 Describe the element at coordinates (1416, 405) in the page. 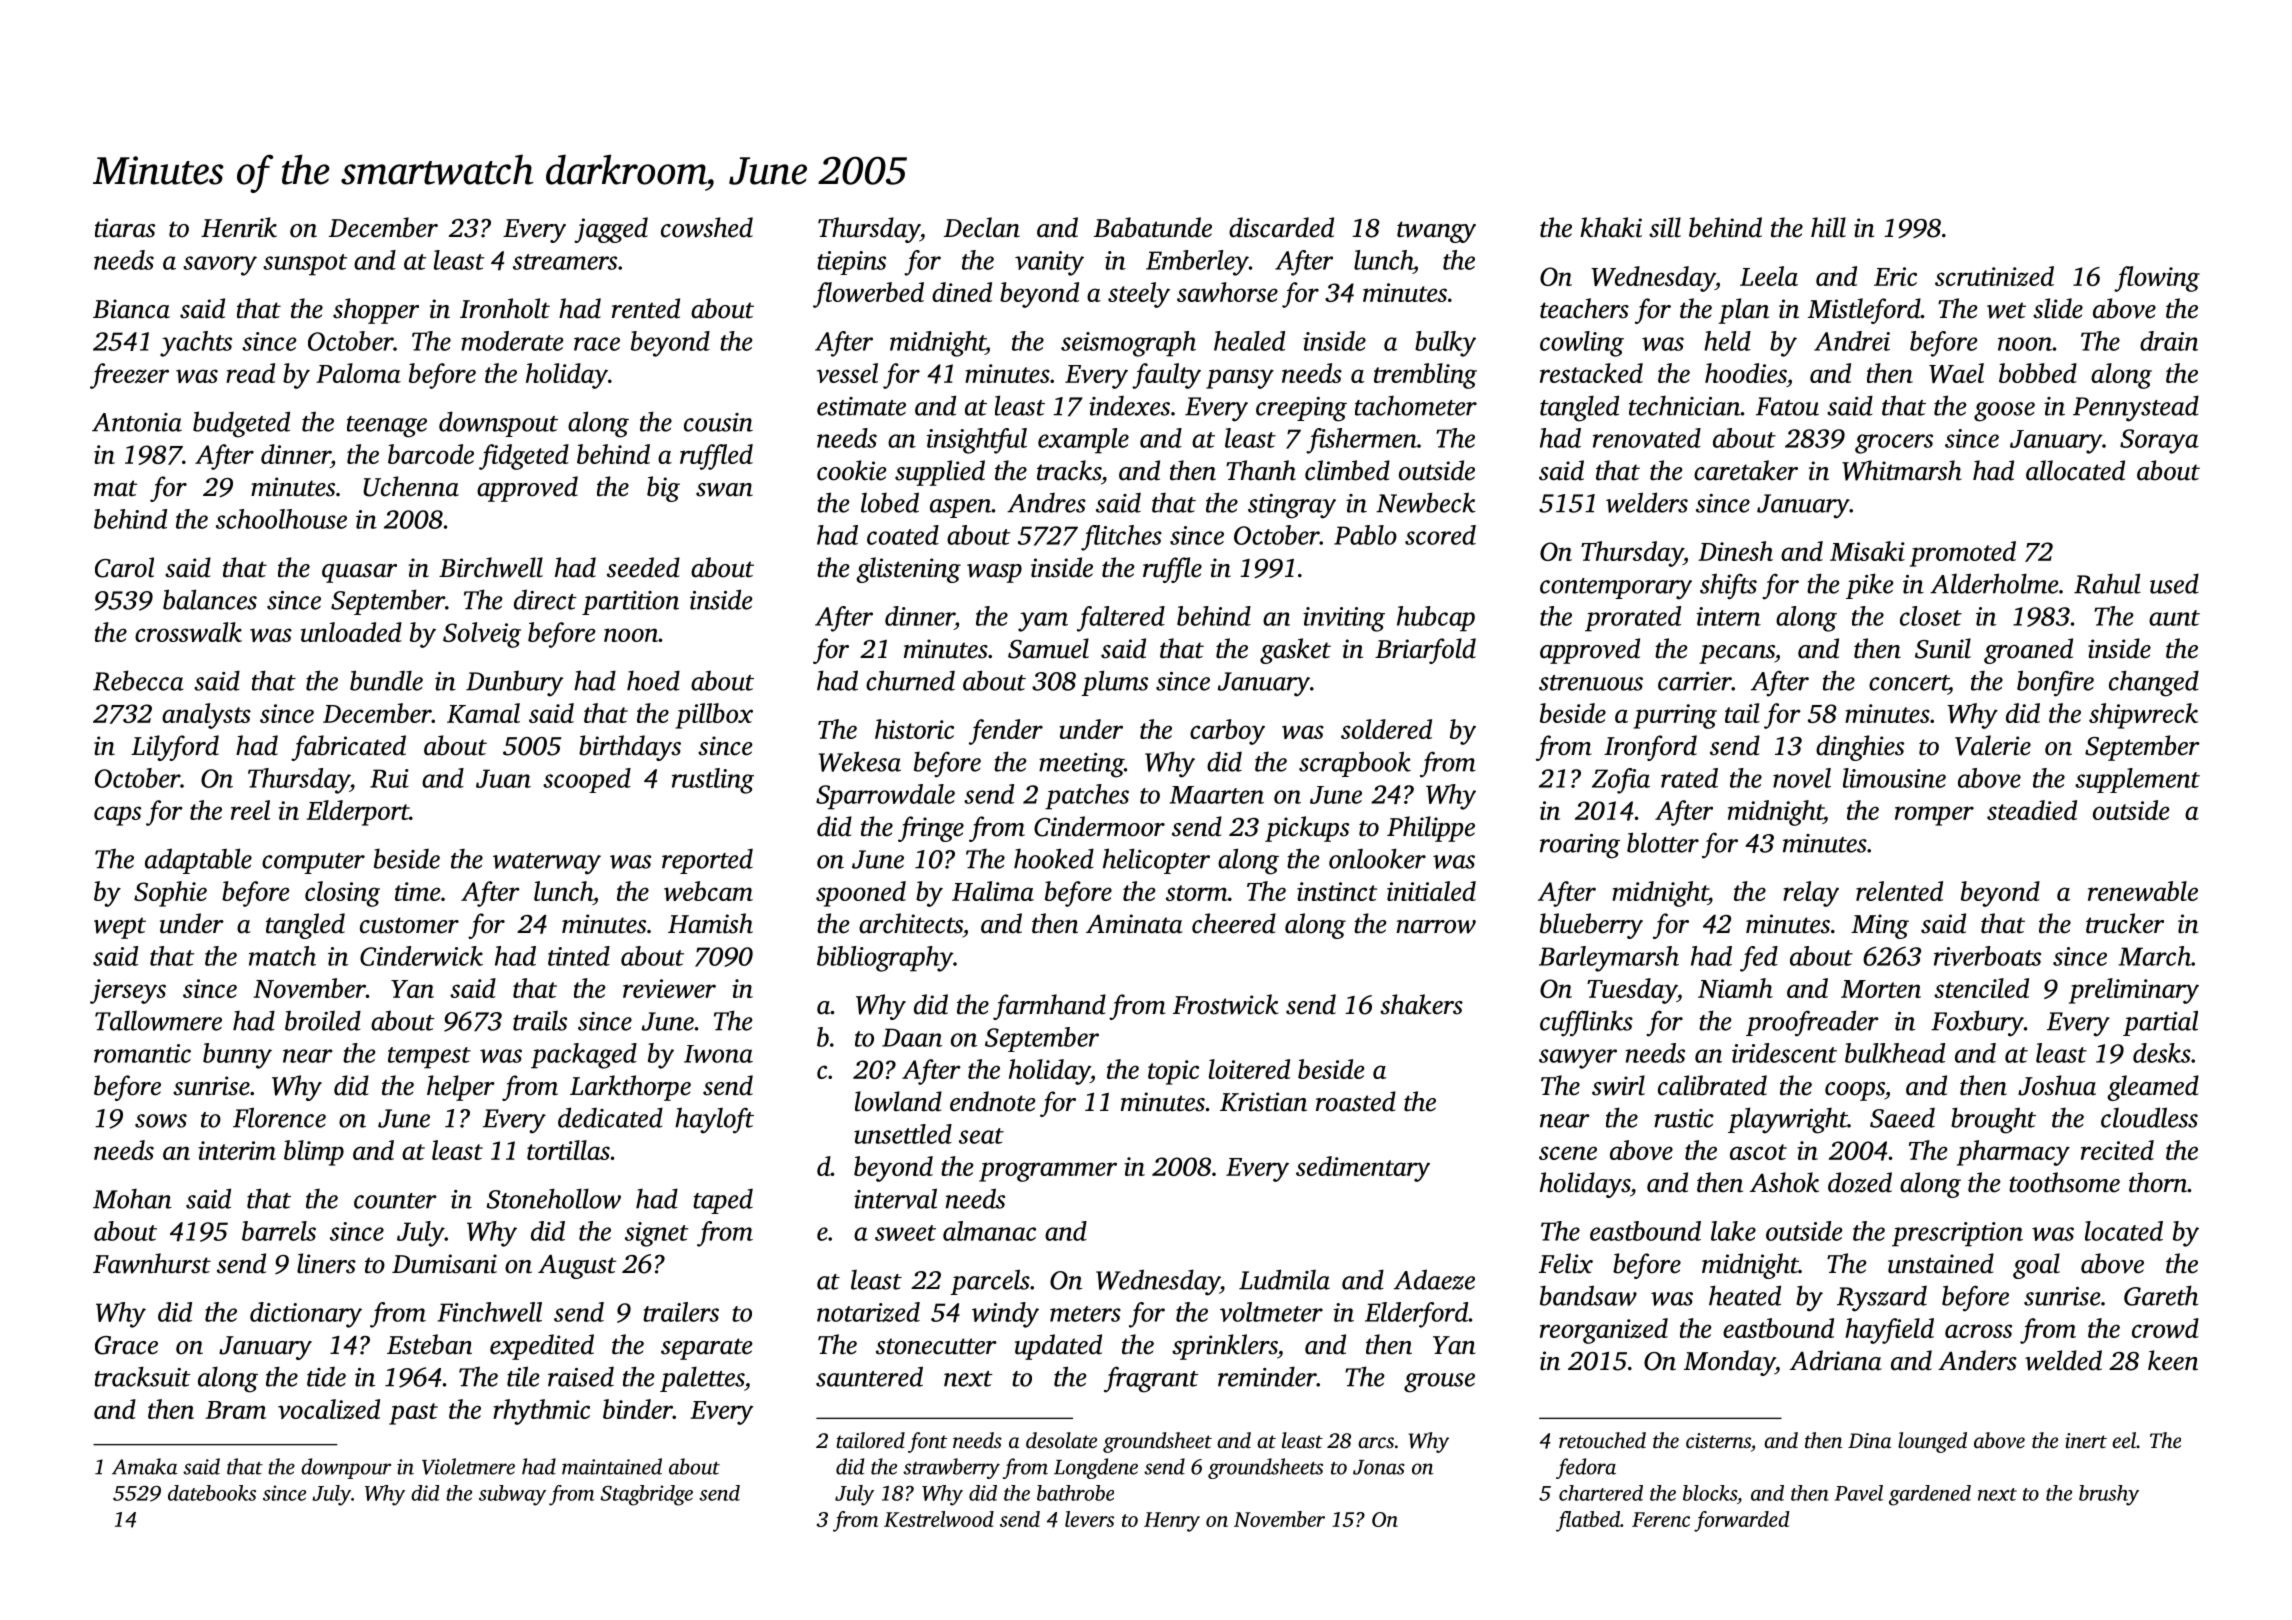

I see `tachometer` at that location.
